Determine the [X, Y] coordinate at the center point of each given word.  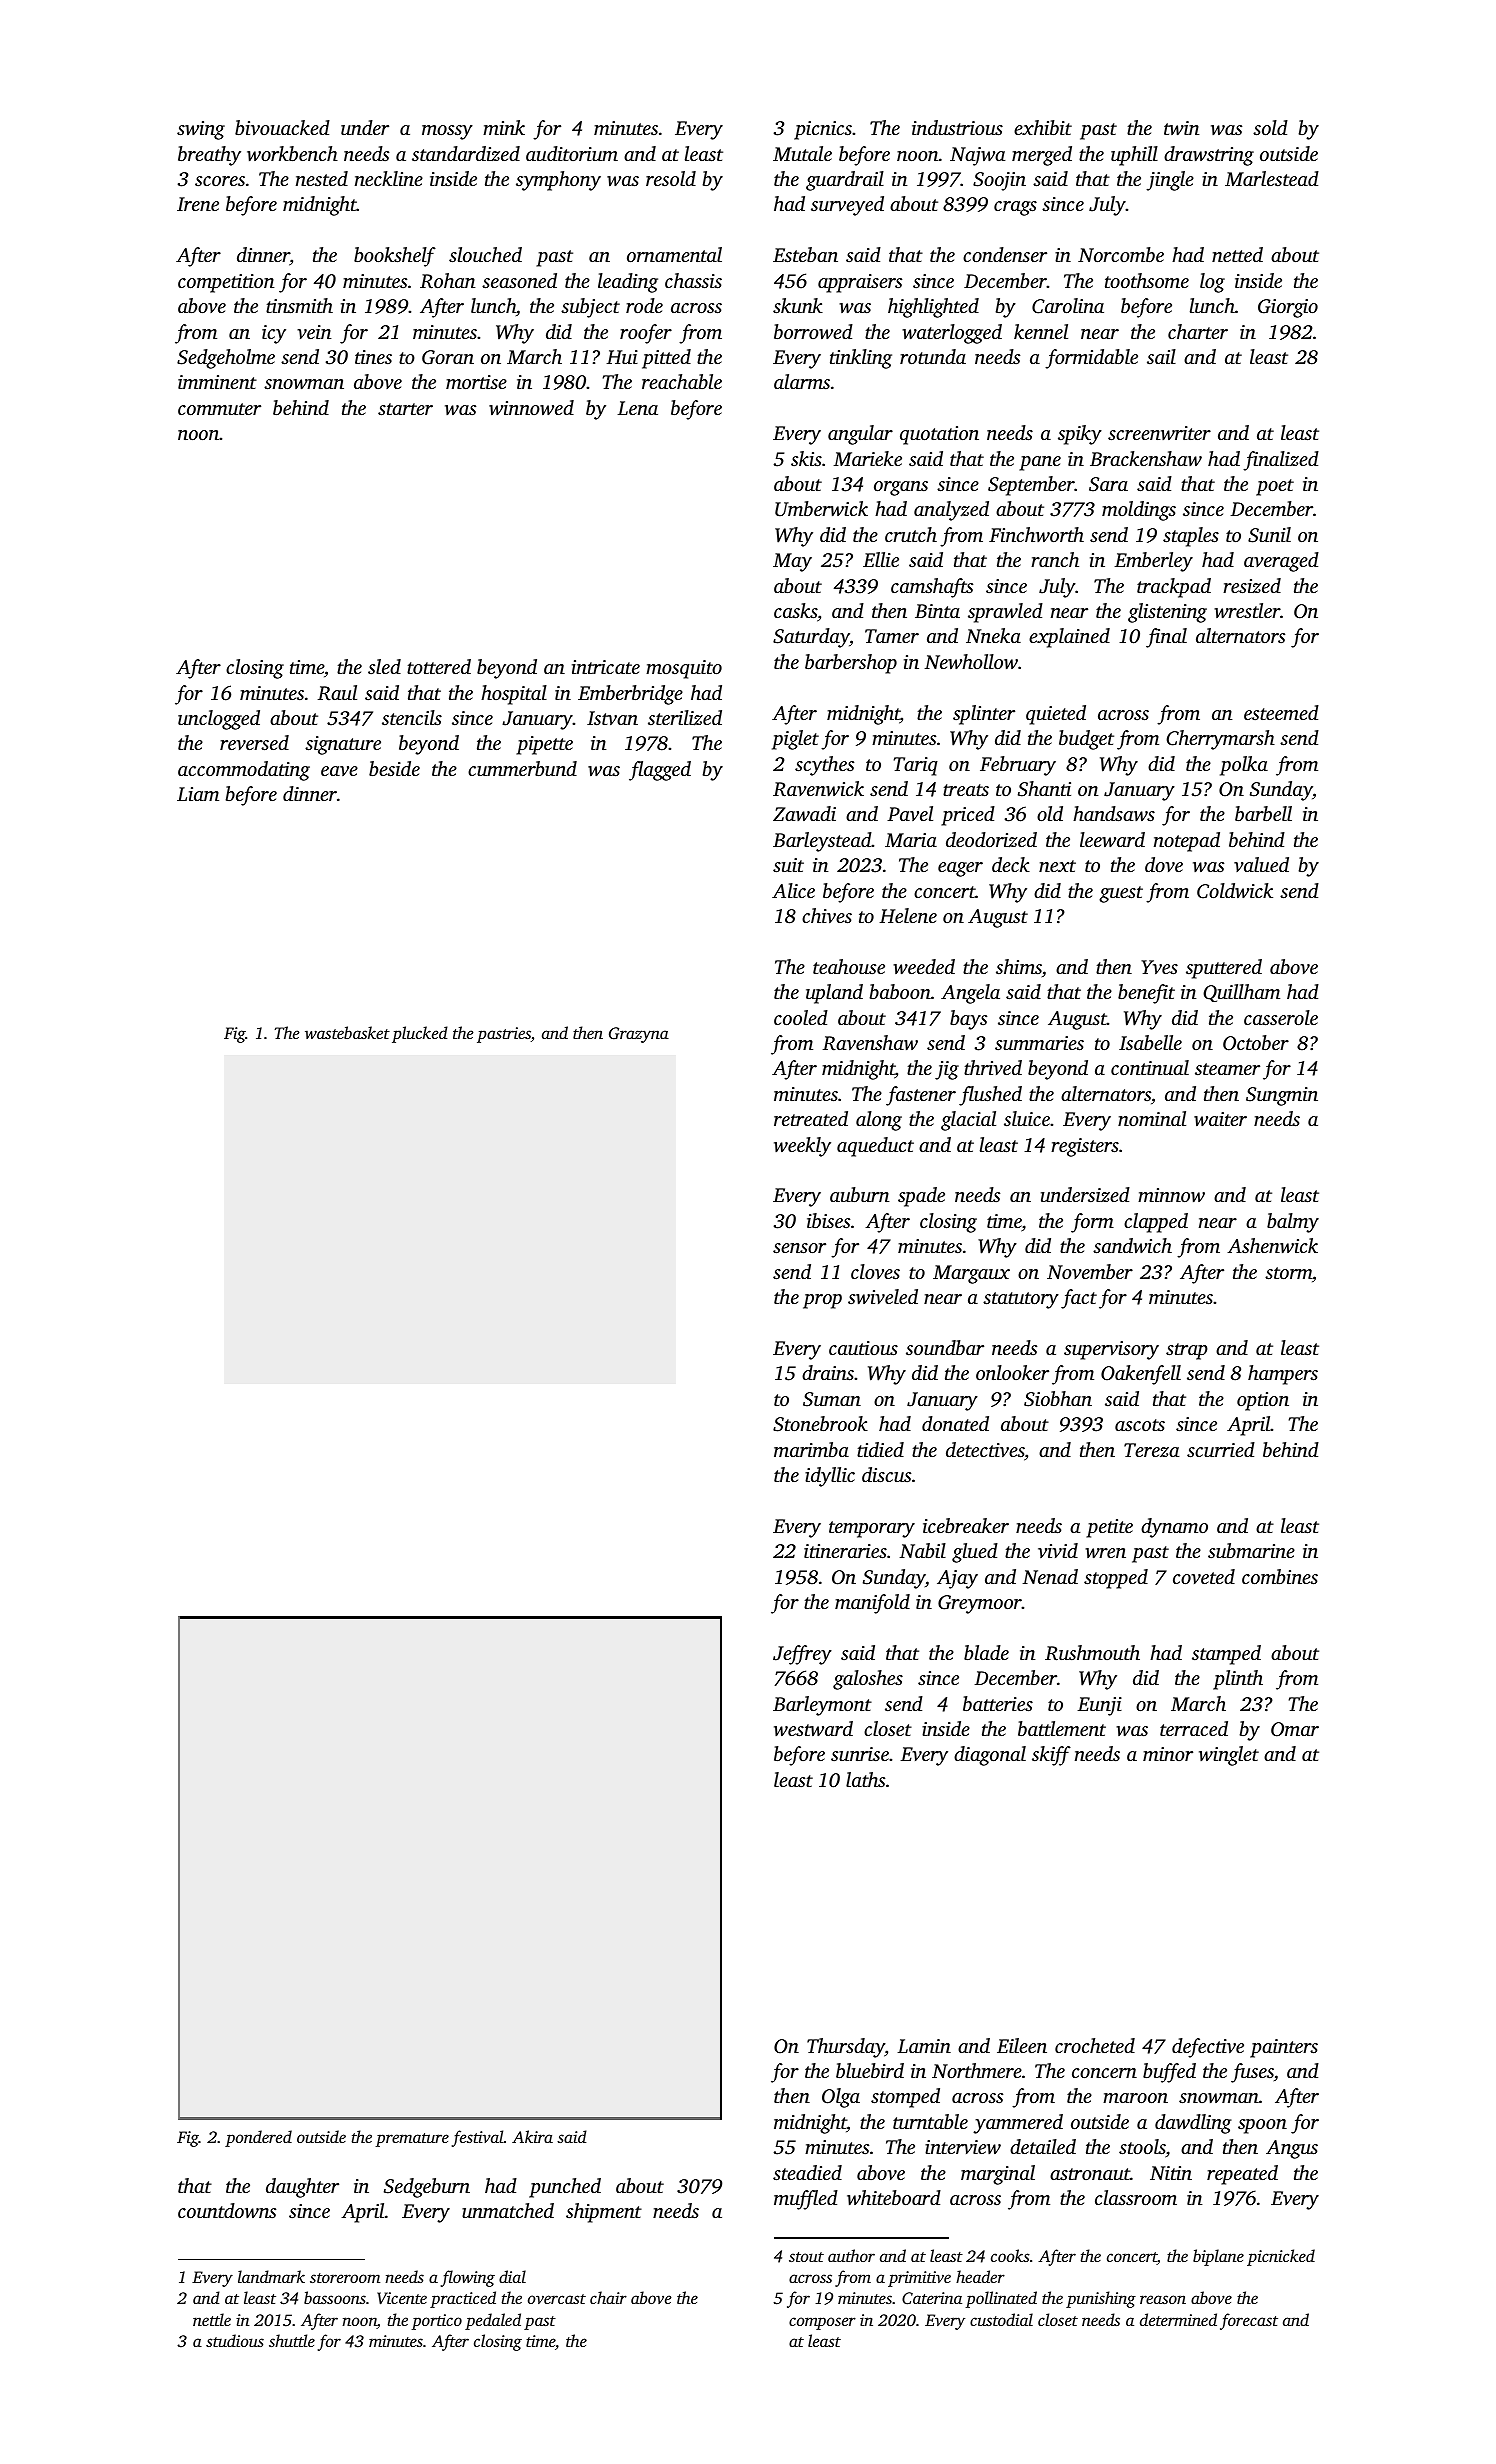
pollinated [1001, 2299]
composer [822, 2323]
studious [235, 2340]
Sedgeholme [226, 359]
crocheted [1095, 2045]
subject [590, 308]
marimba [811, 1449]
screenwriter [1159, 433]
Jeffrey [802, 1655]
